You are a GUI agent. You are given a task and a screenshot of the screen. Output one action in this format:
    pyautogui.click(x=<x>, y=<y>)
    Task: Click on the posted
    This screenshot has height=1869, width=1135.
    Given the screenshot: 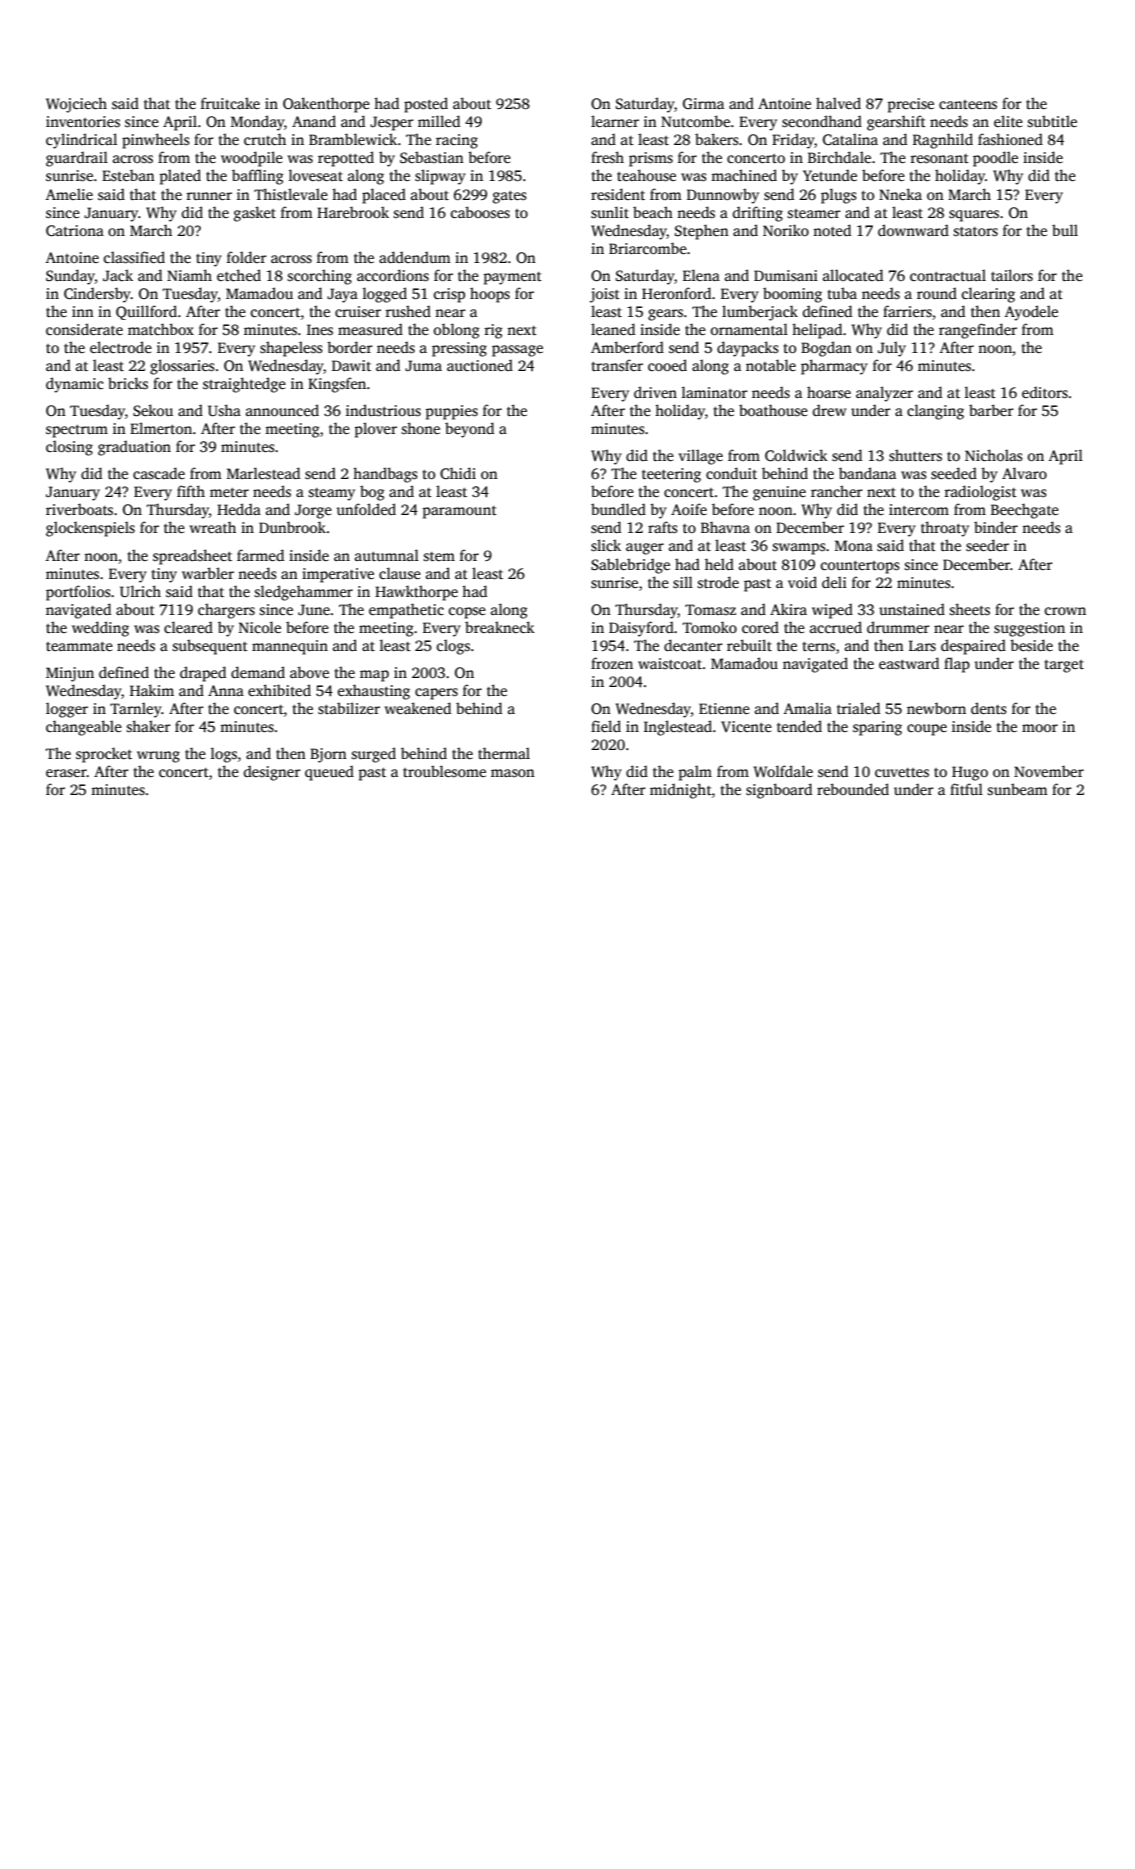 What is the action you would take?
    pyautogui.click(x=426, y=105)
